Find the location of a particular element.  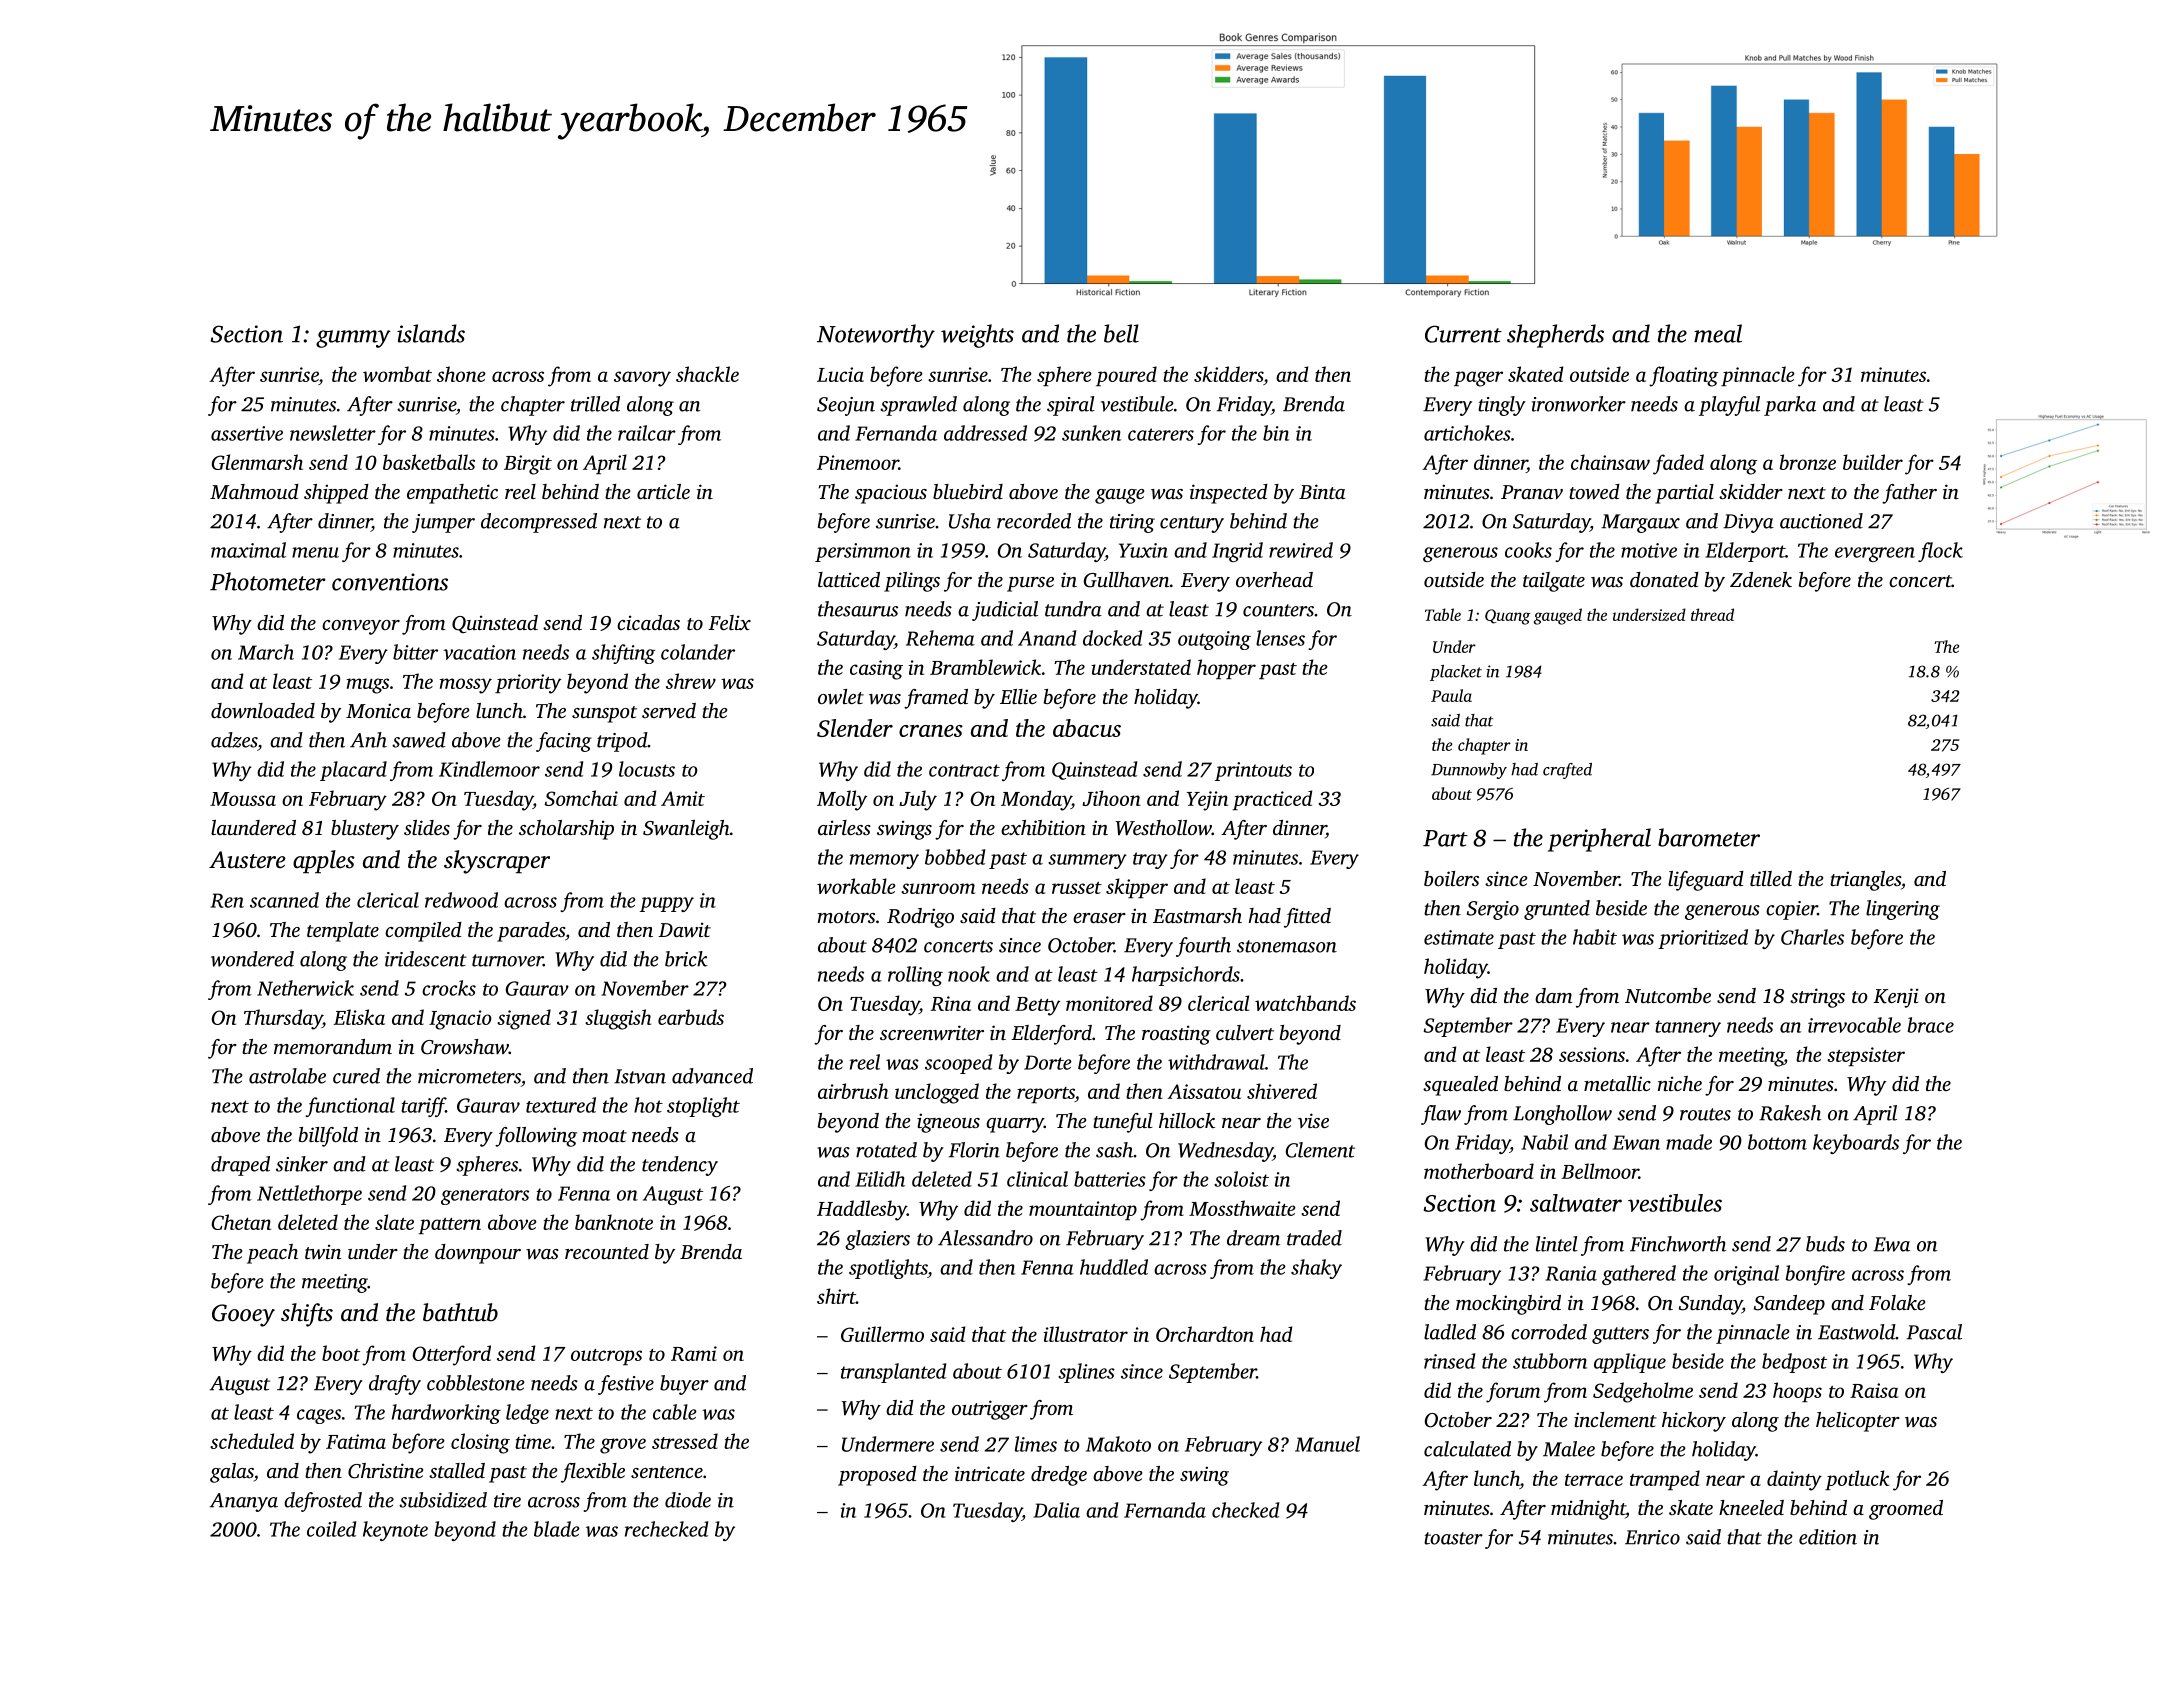

Eliska is located at coordinates (359, 1017).
